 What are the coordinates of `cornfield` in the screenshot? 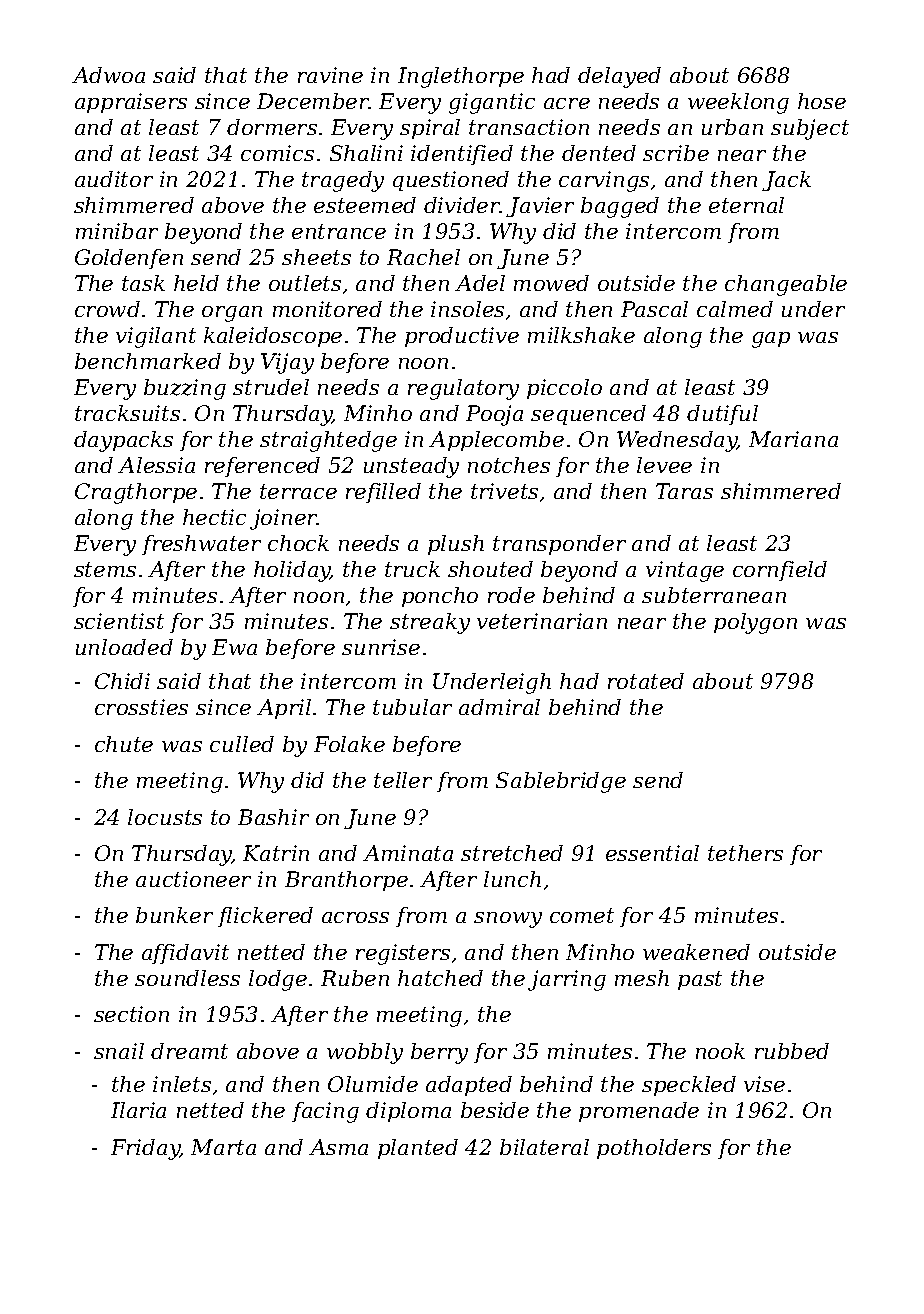 It's located at (780, 571).
